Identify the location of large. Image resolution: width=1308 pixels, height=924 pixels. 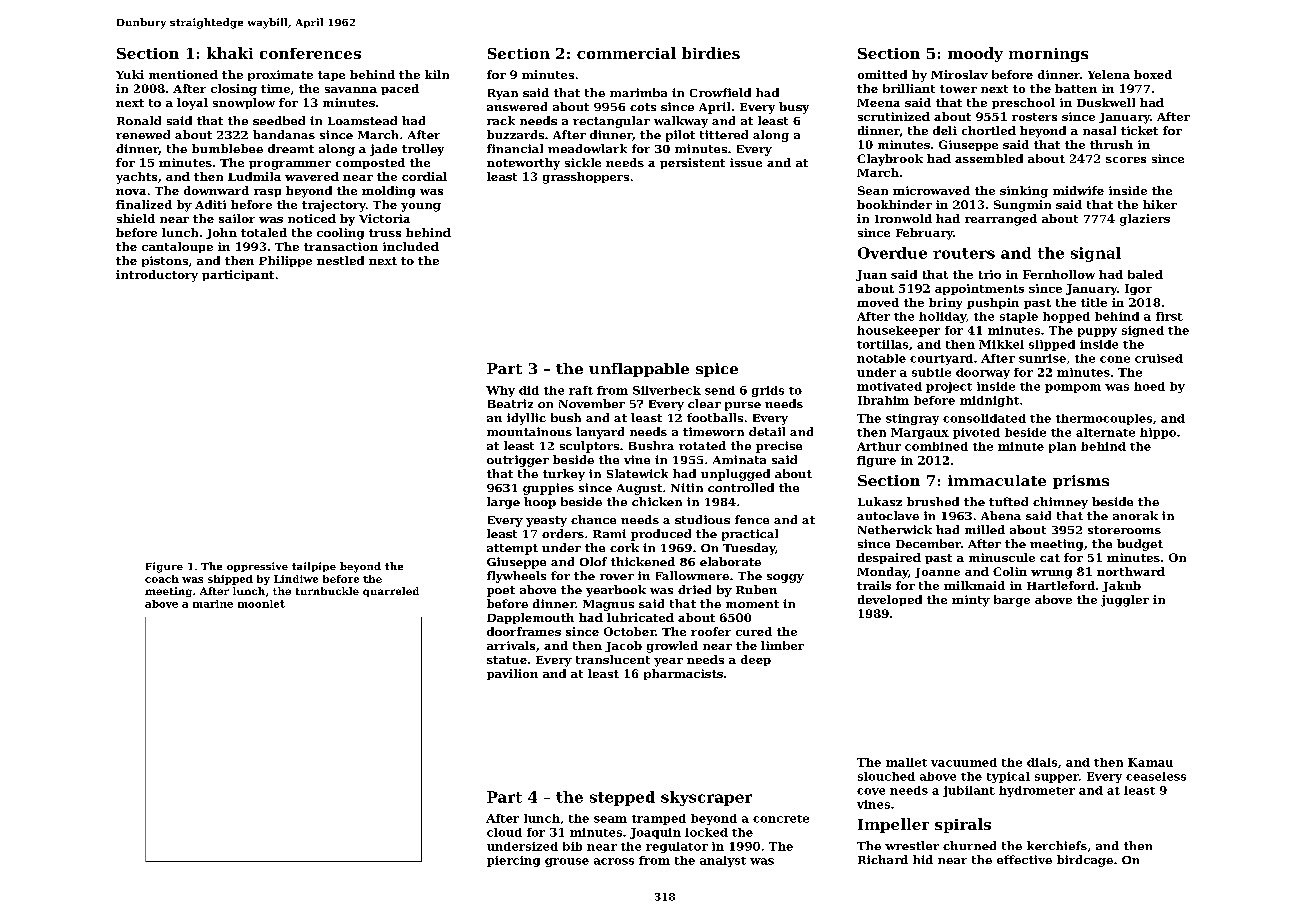
(503, 503).
